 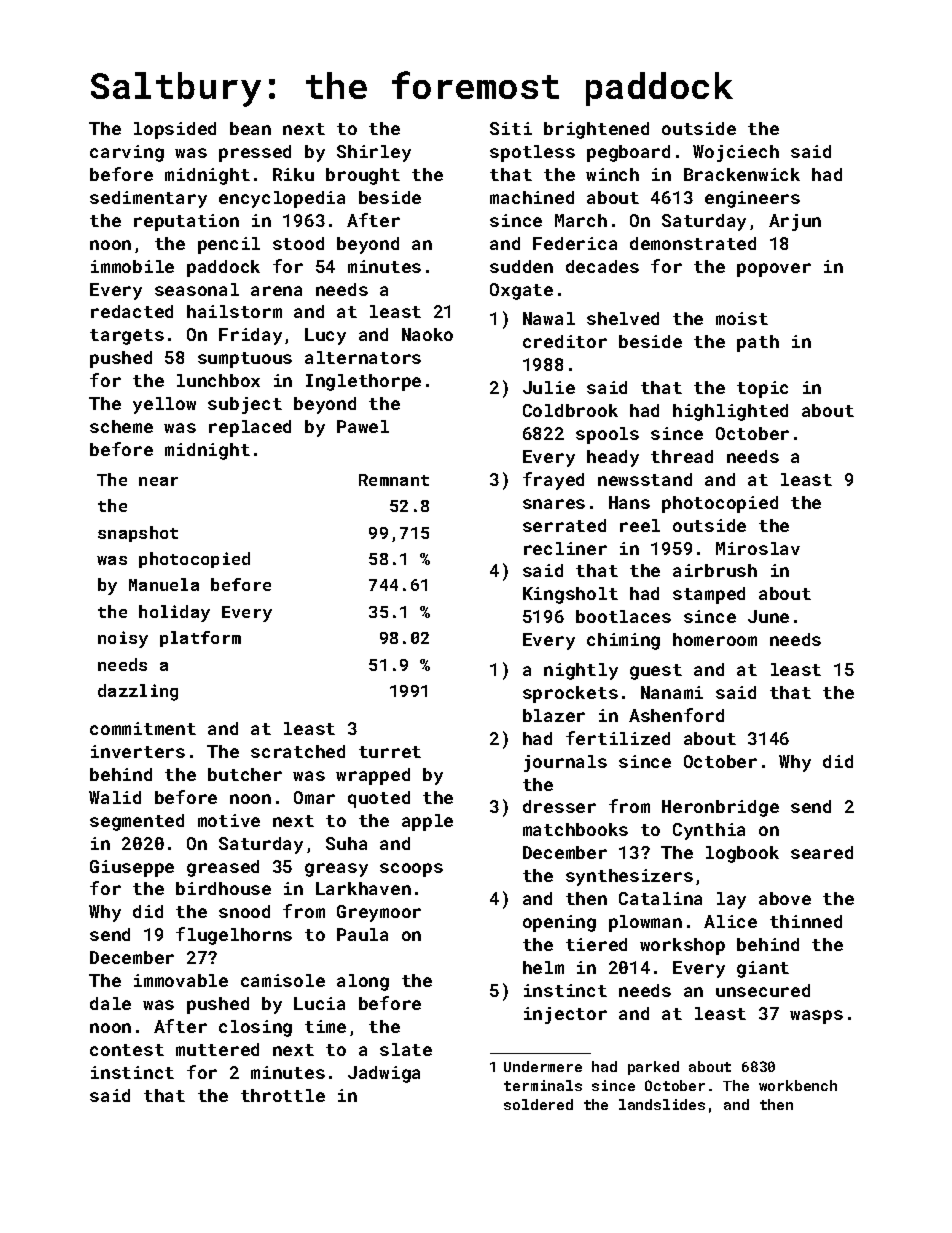 What do you see at coordinates (774, 270) in the screenshot?
I see `popover` at bounding box center [774, 270].
